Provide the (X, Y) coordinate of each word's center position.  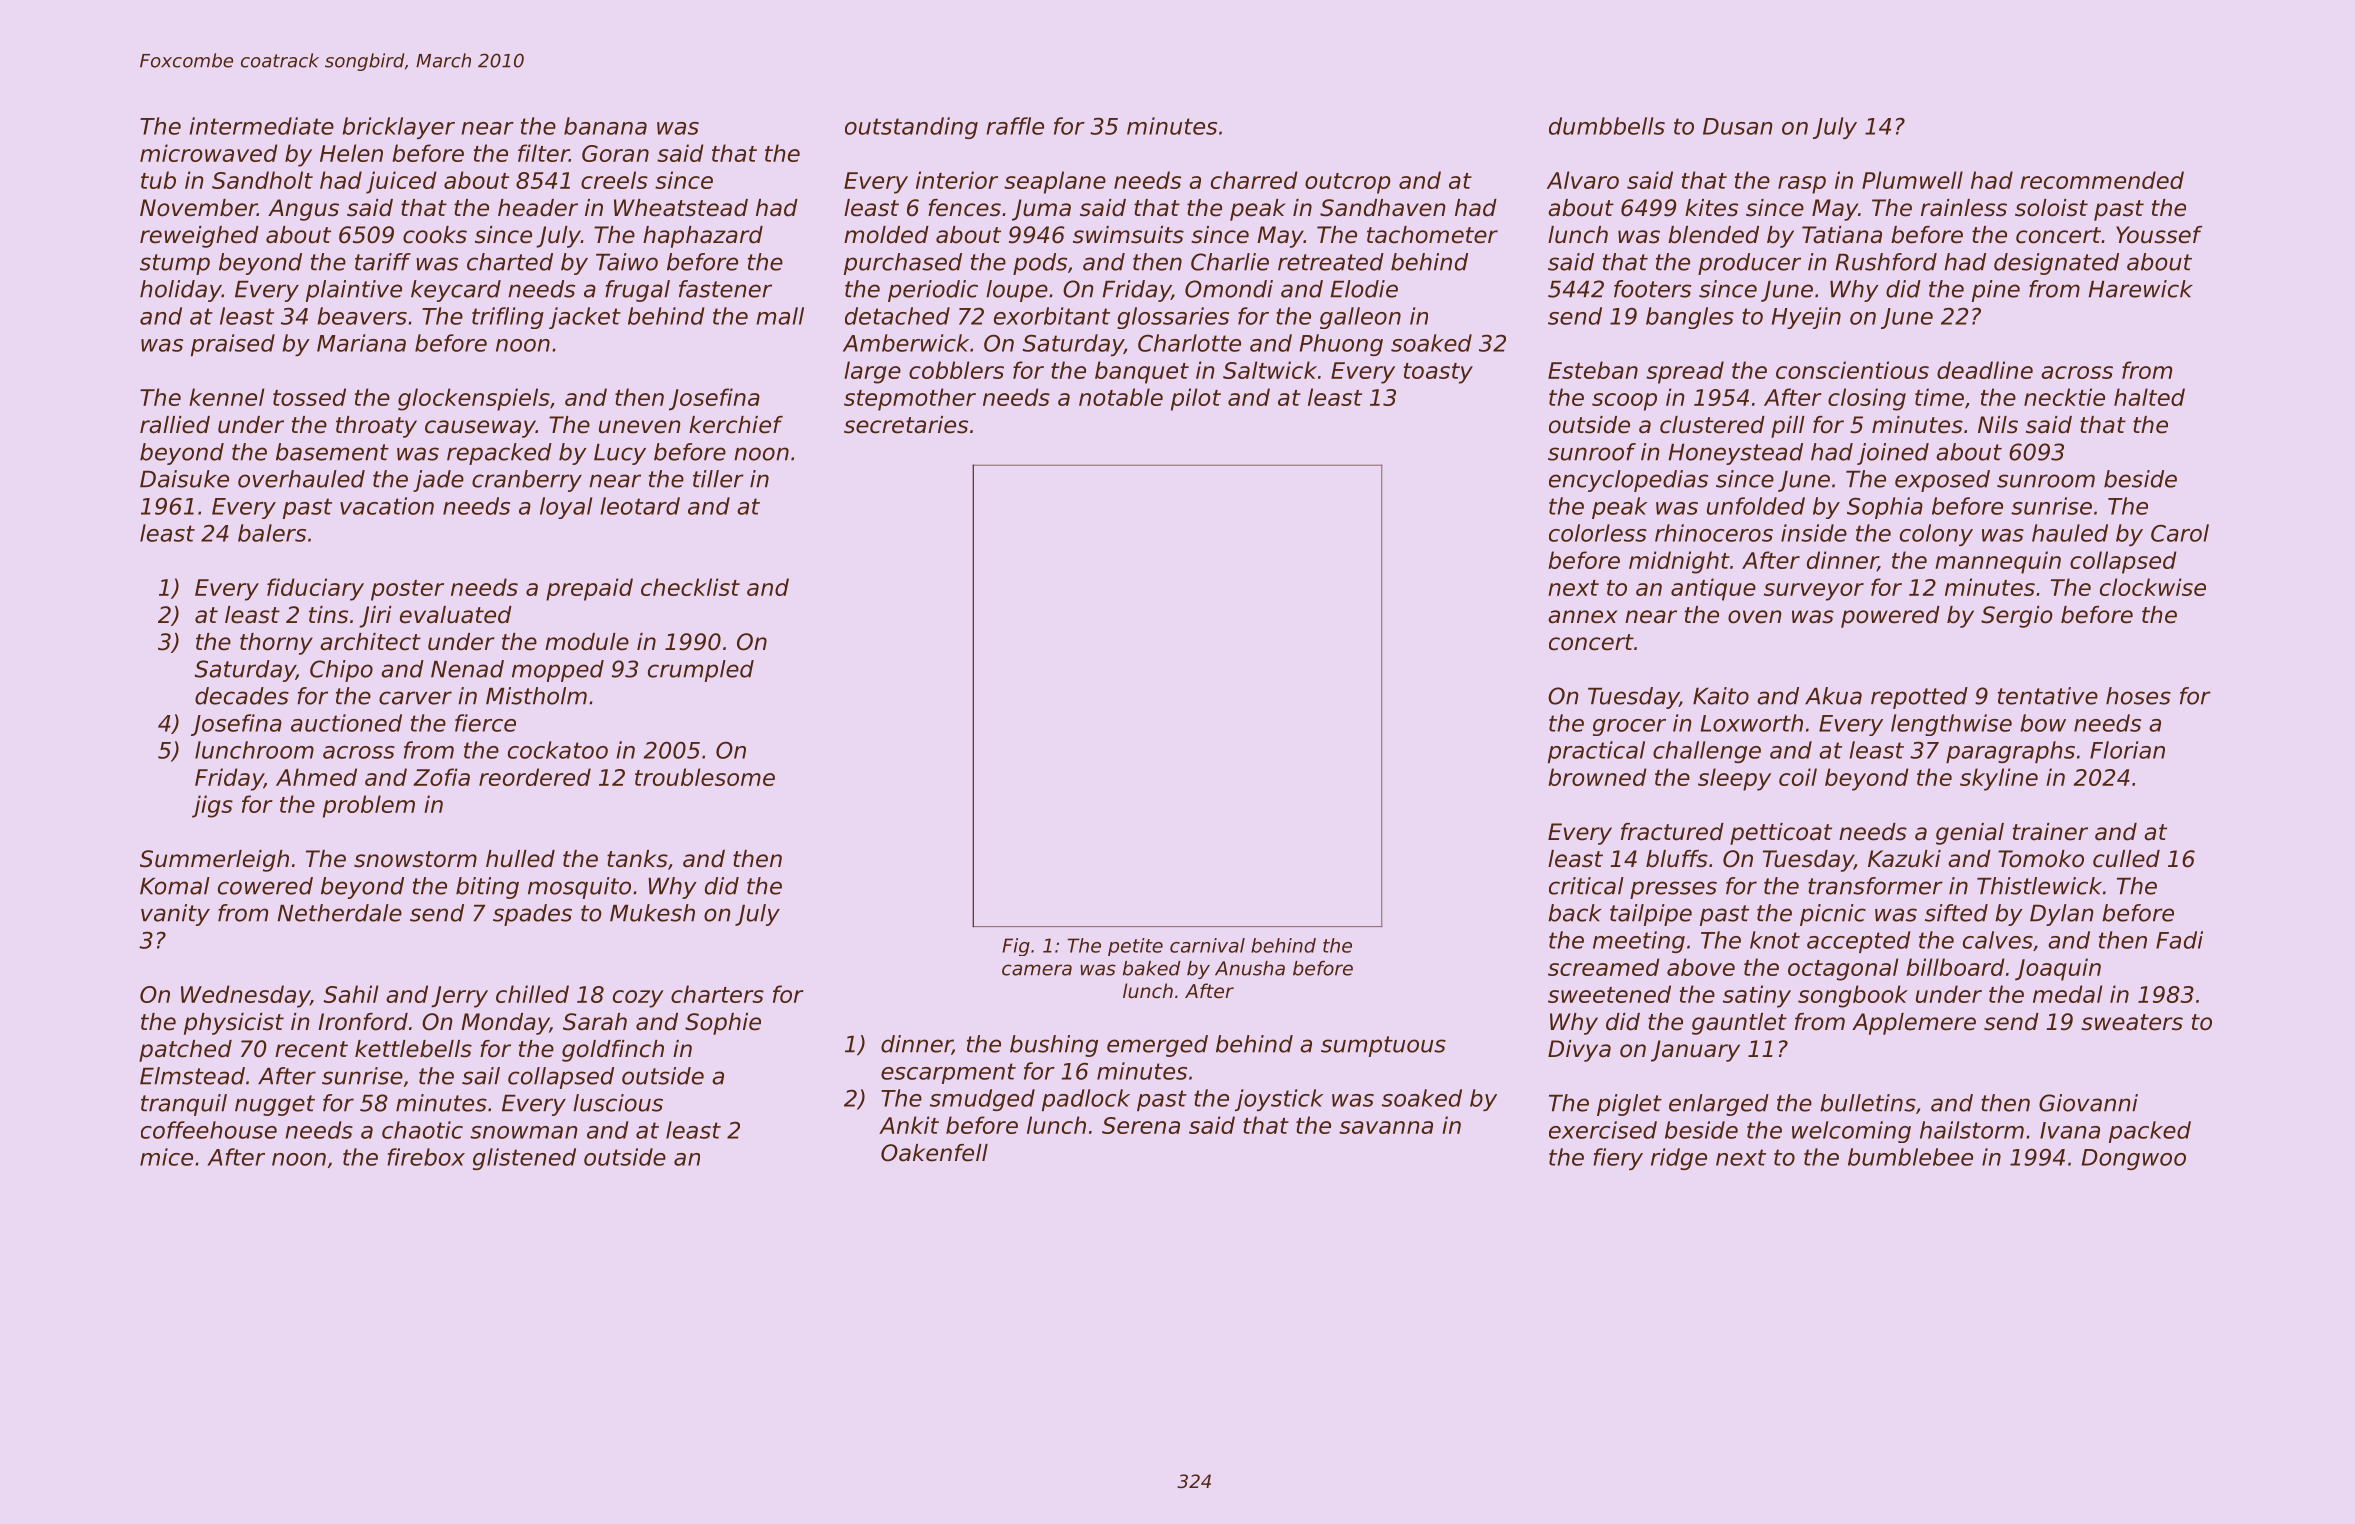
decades (242, 696)
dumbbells (1607, 126)
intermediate (261, 126)
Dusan (1738, 126)
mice (166, 1157)
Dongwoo (2134, 1159)
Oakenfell (934, 1153)
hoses (2138, 696)
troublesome (705, 777)
